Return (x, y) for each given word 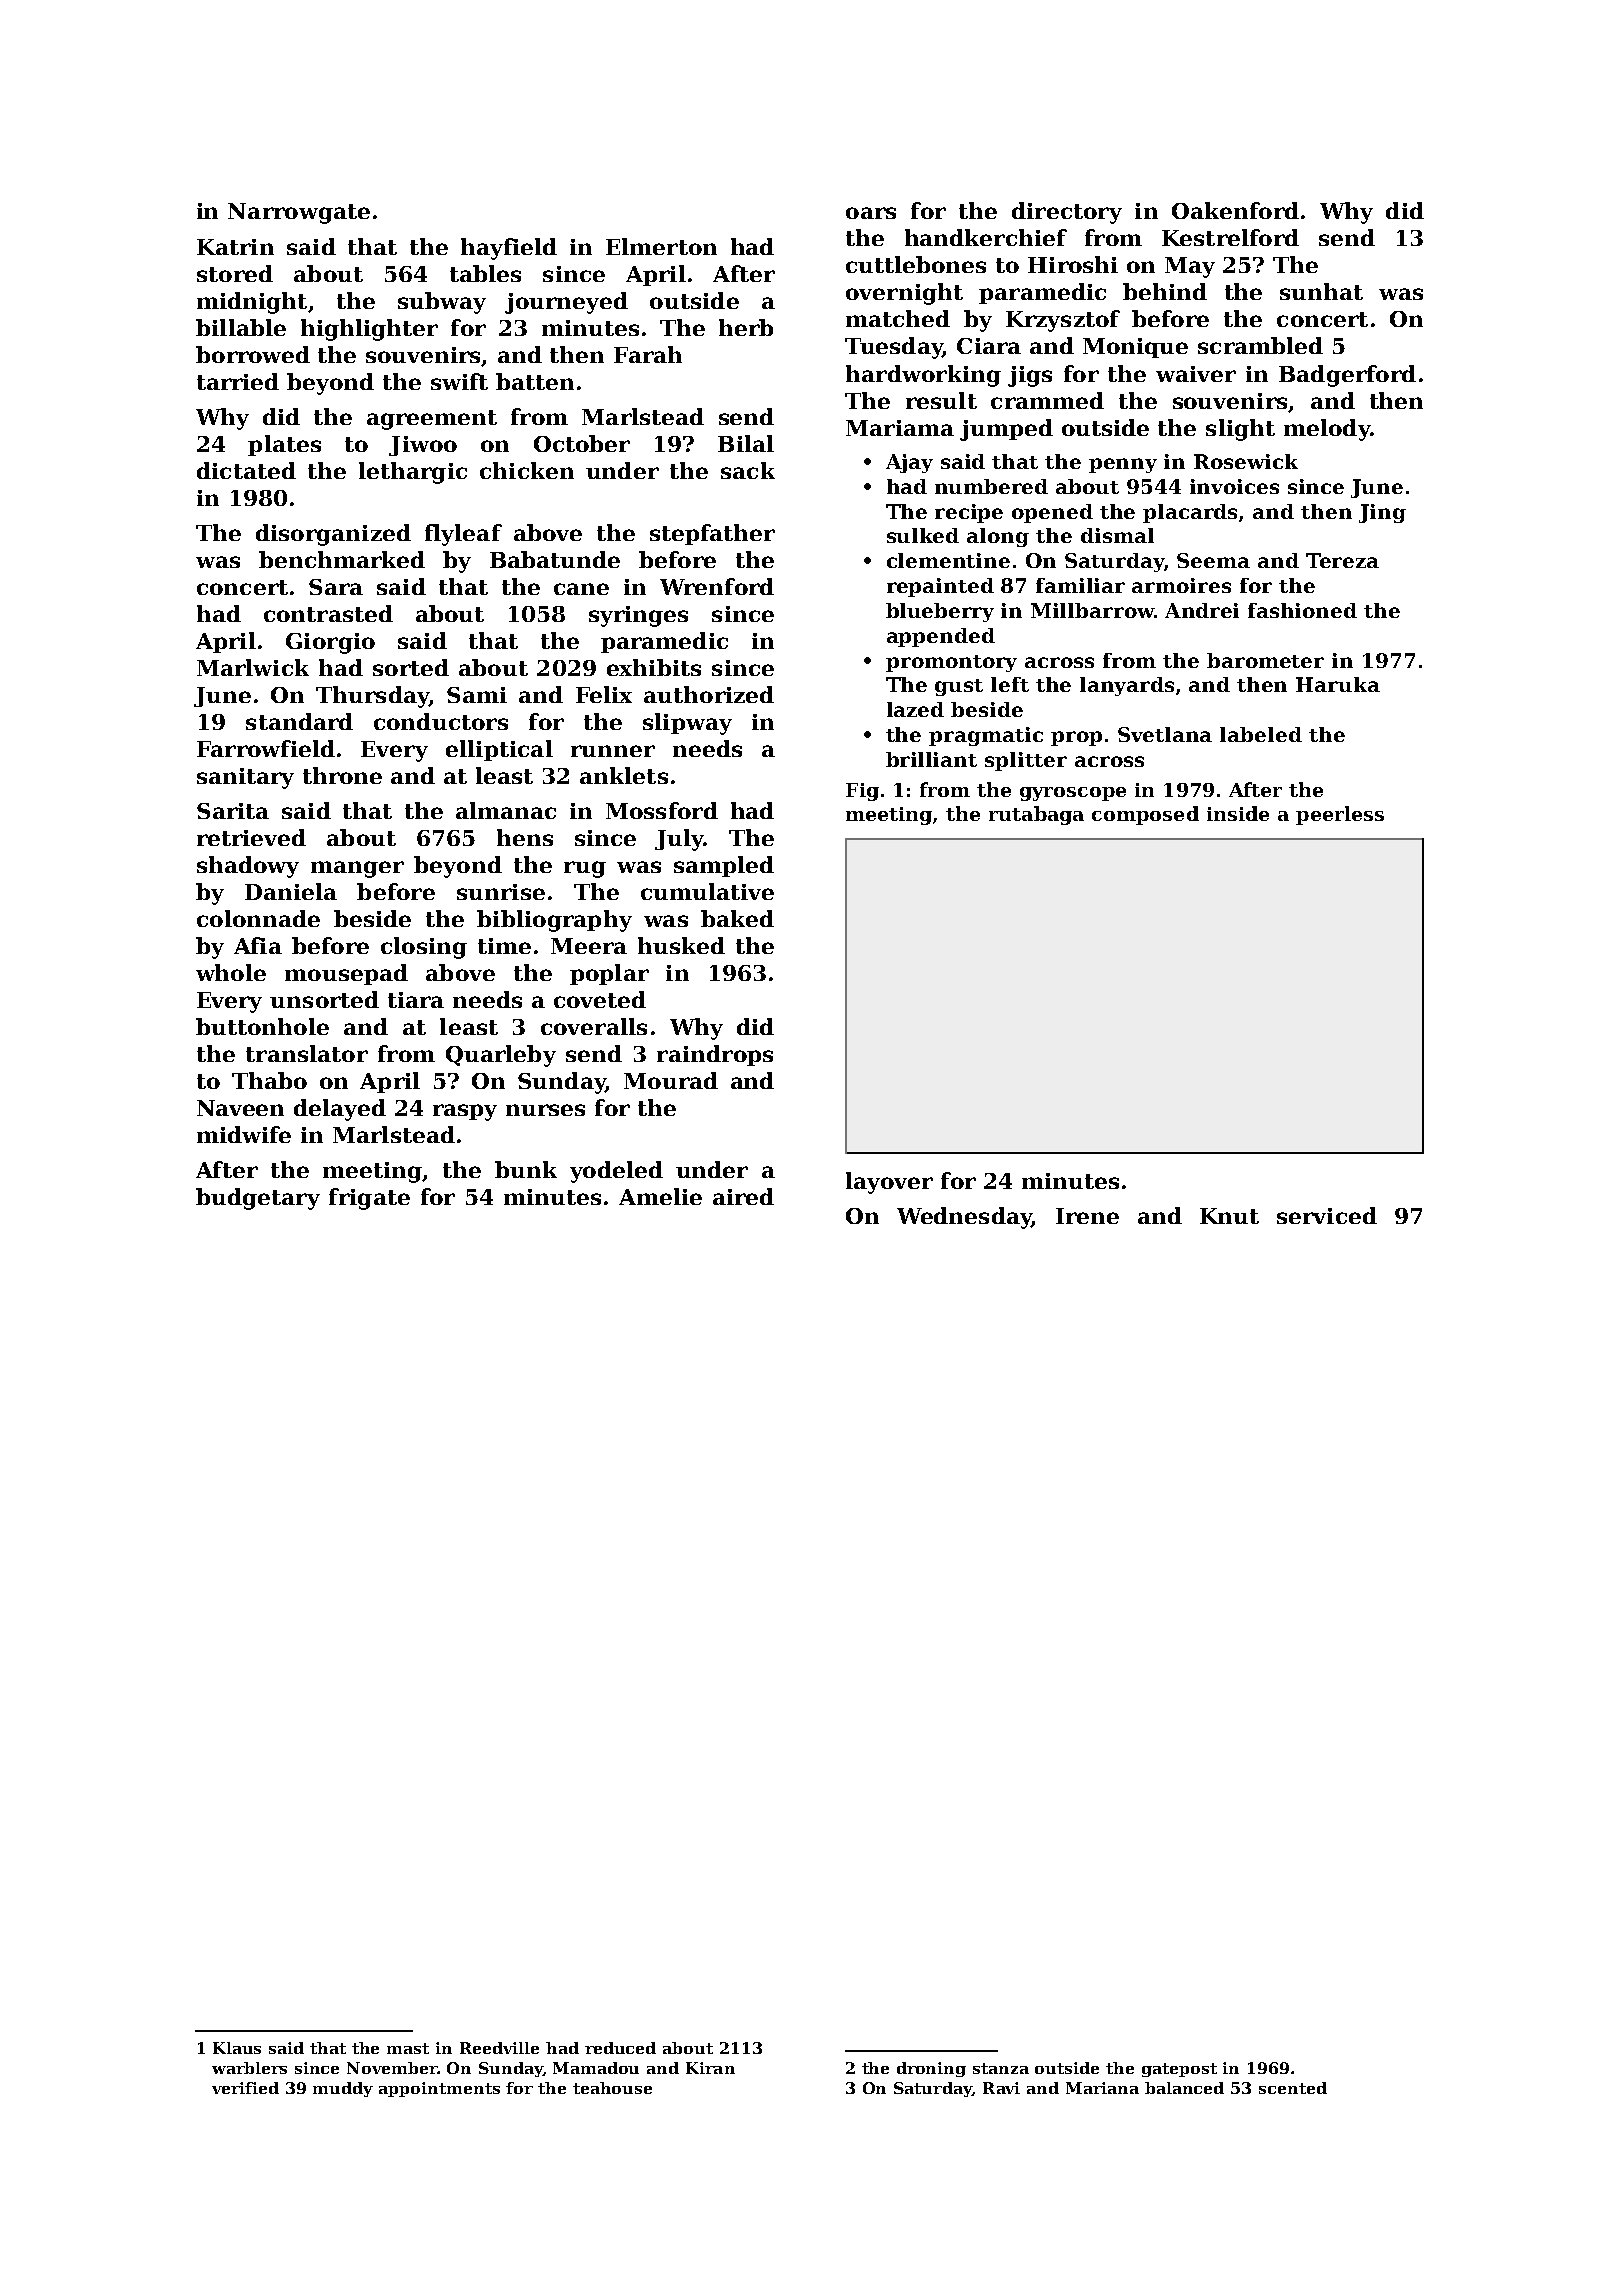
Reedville (499, 2048)
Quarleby (501, 1056)
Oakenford (1235, 210)
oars (871, 213)
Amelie (660, 1196)
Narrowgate (299, 213)
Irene (1087, 1216)
